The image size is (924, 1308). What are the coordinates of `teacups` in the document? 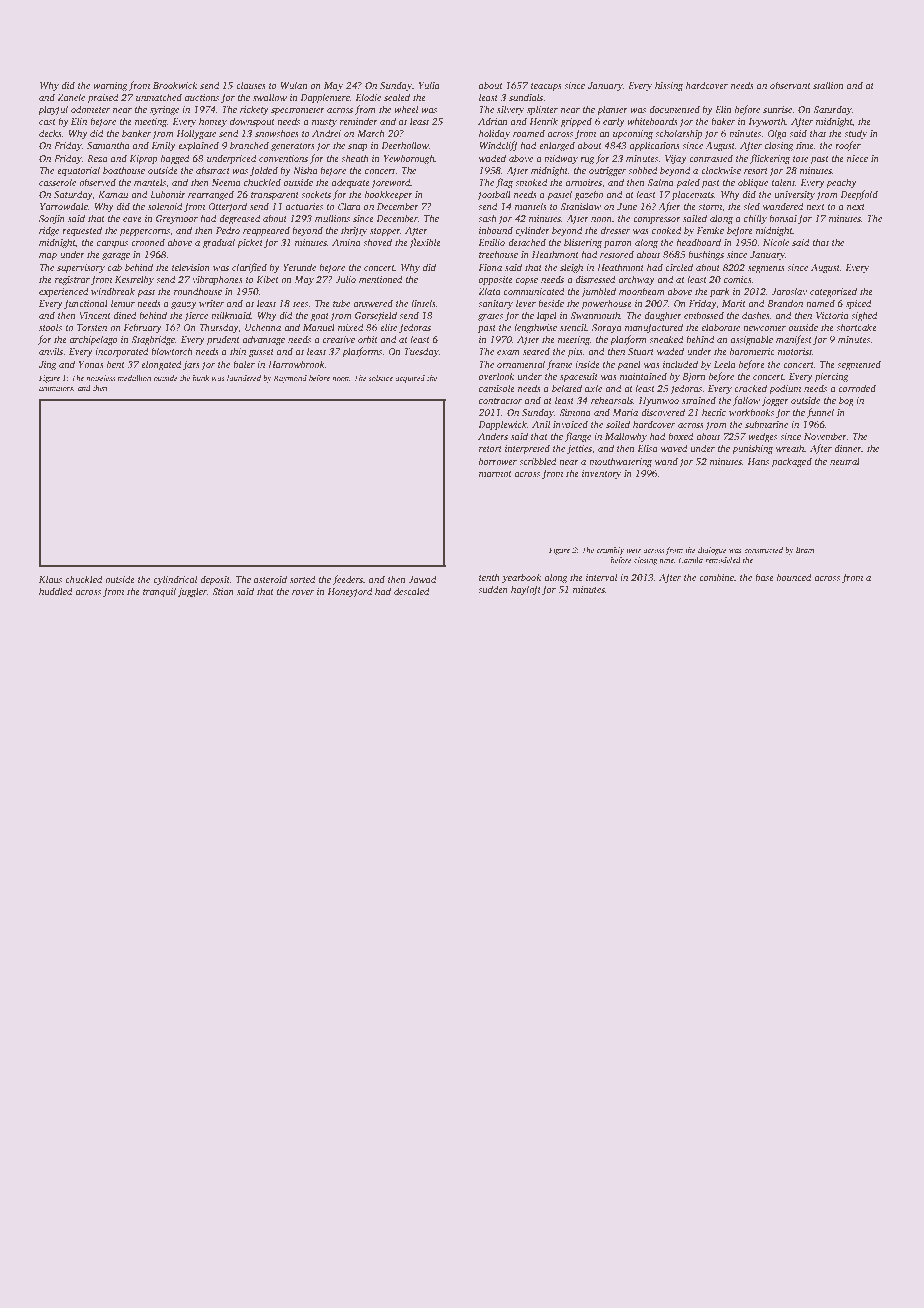 It's located at (546, 87).
